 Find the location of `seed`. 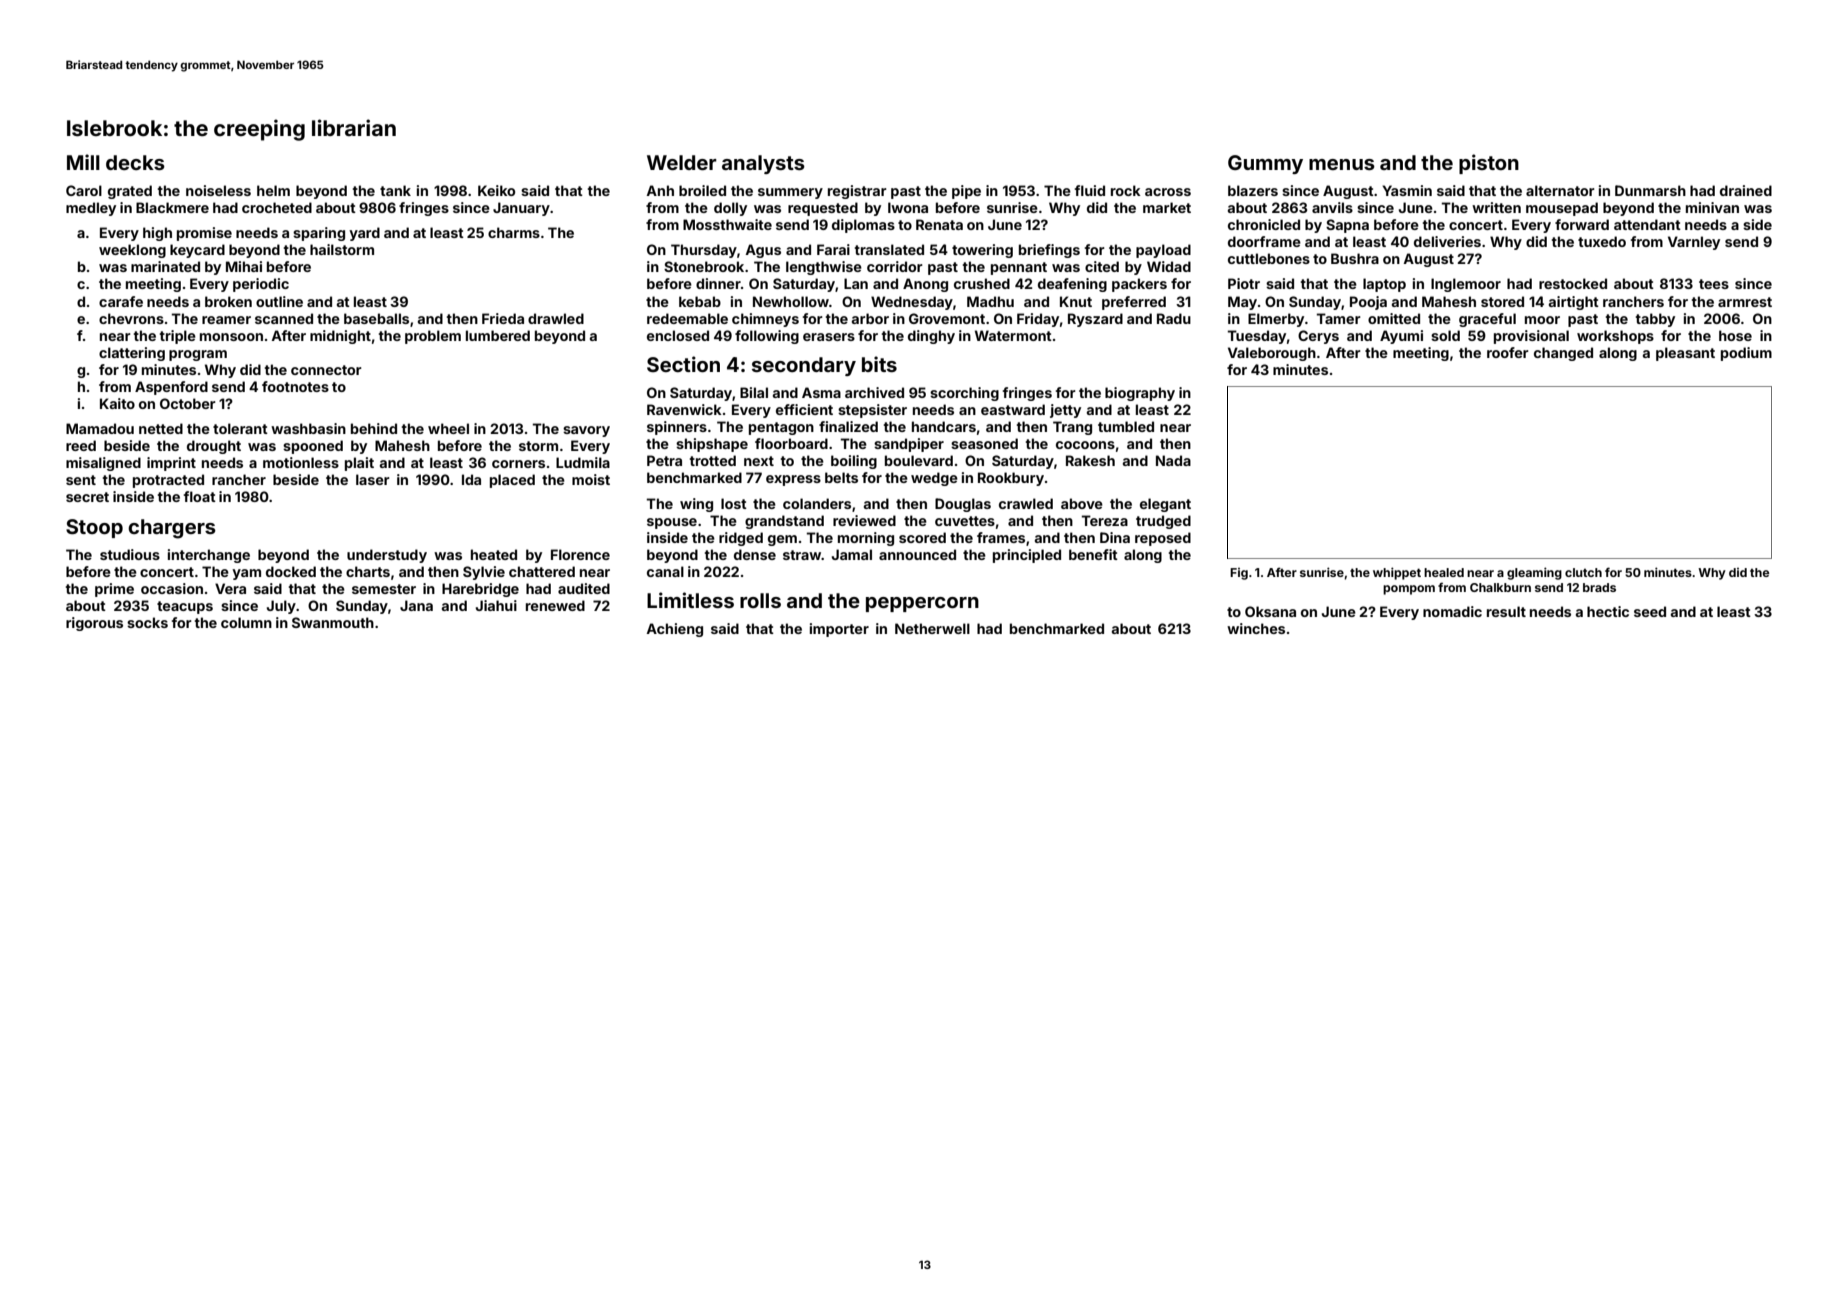

seed is located at coordinates (1650, 611).
